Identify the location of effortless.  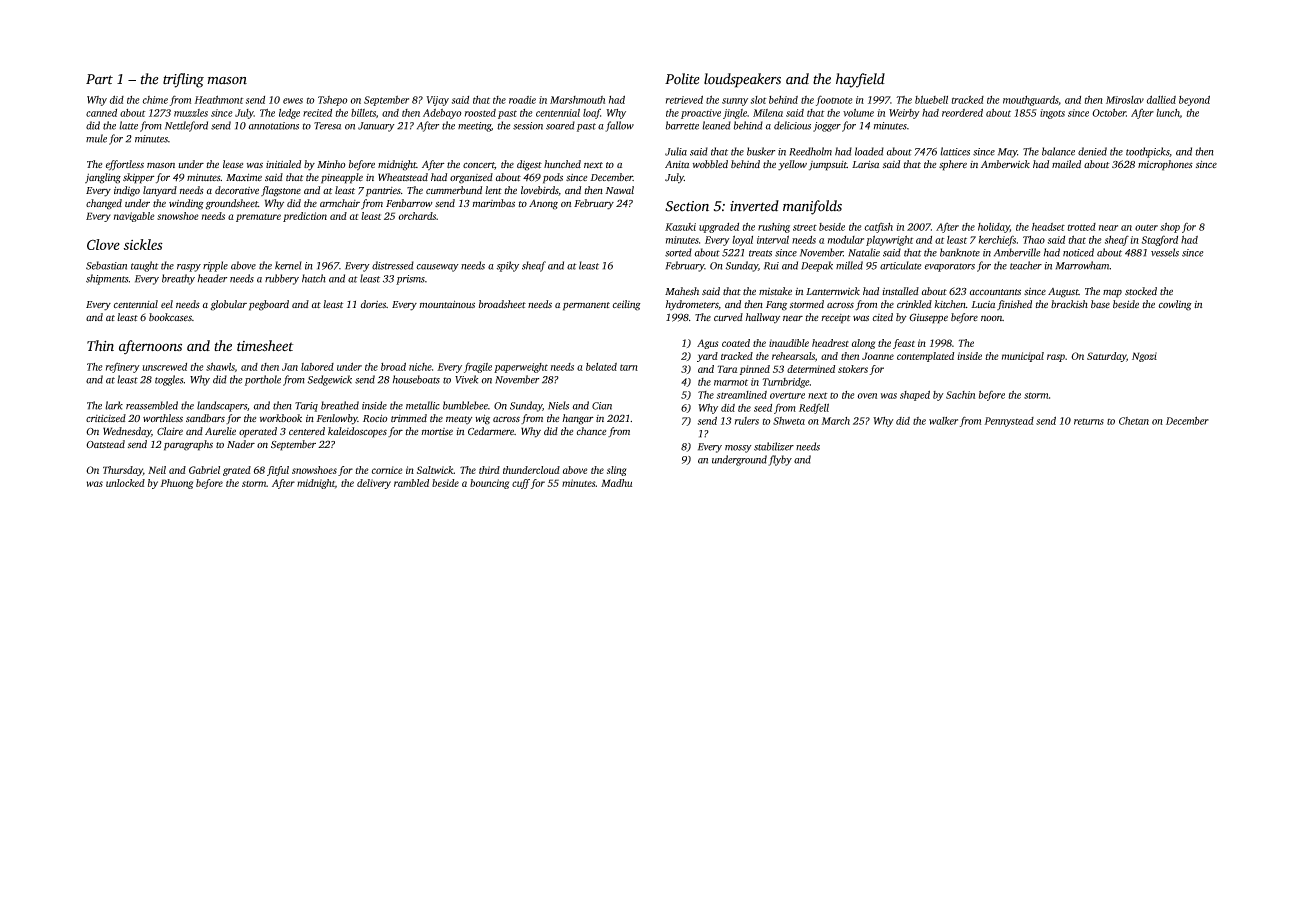
(125, 165).
